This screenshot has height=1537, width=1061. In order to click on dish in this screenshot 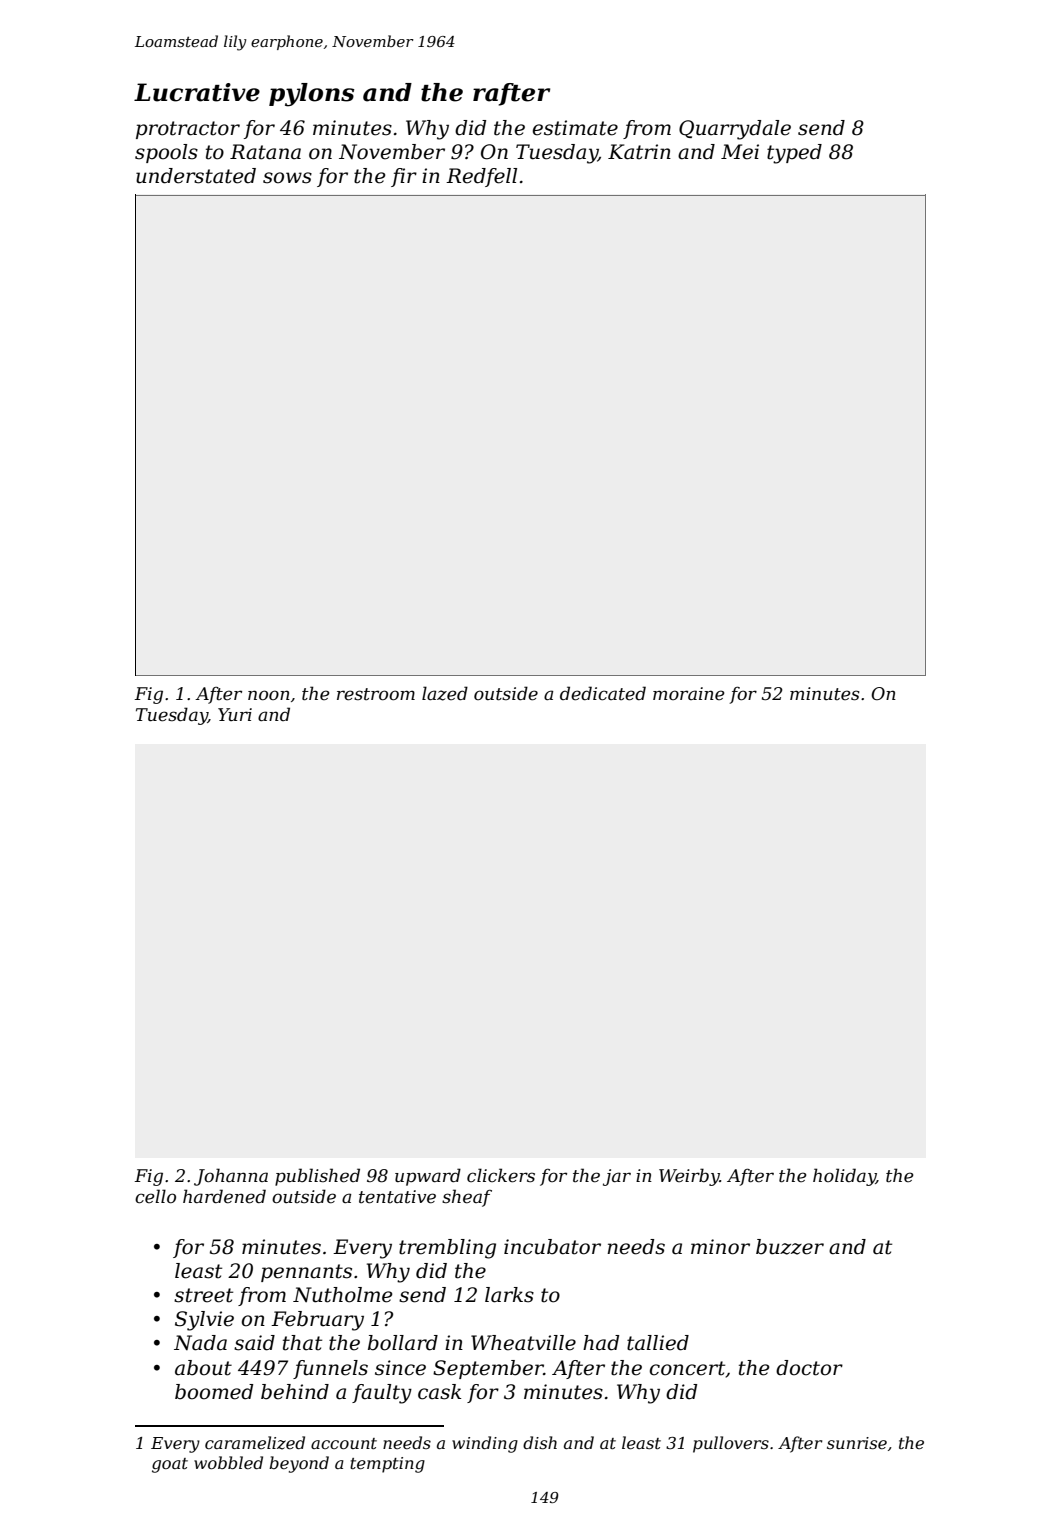, I will do `click(540, 1442)`.
